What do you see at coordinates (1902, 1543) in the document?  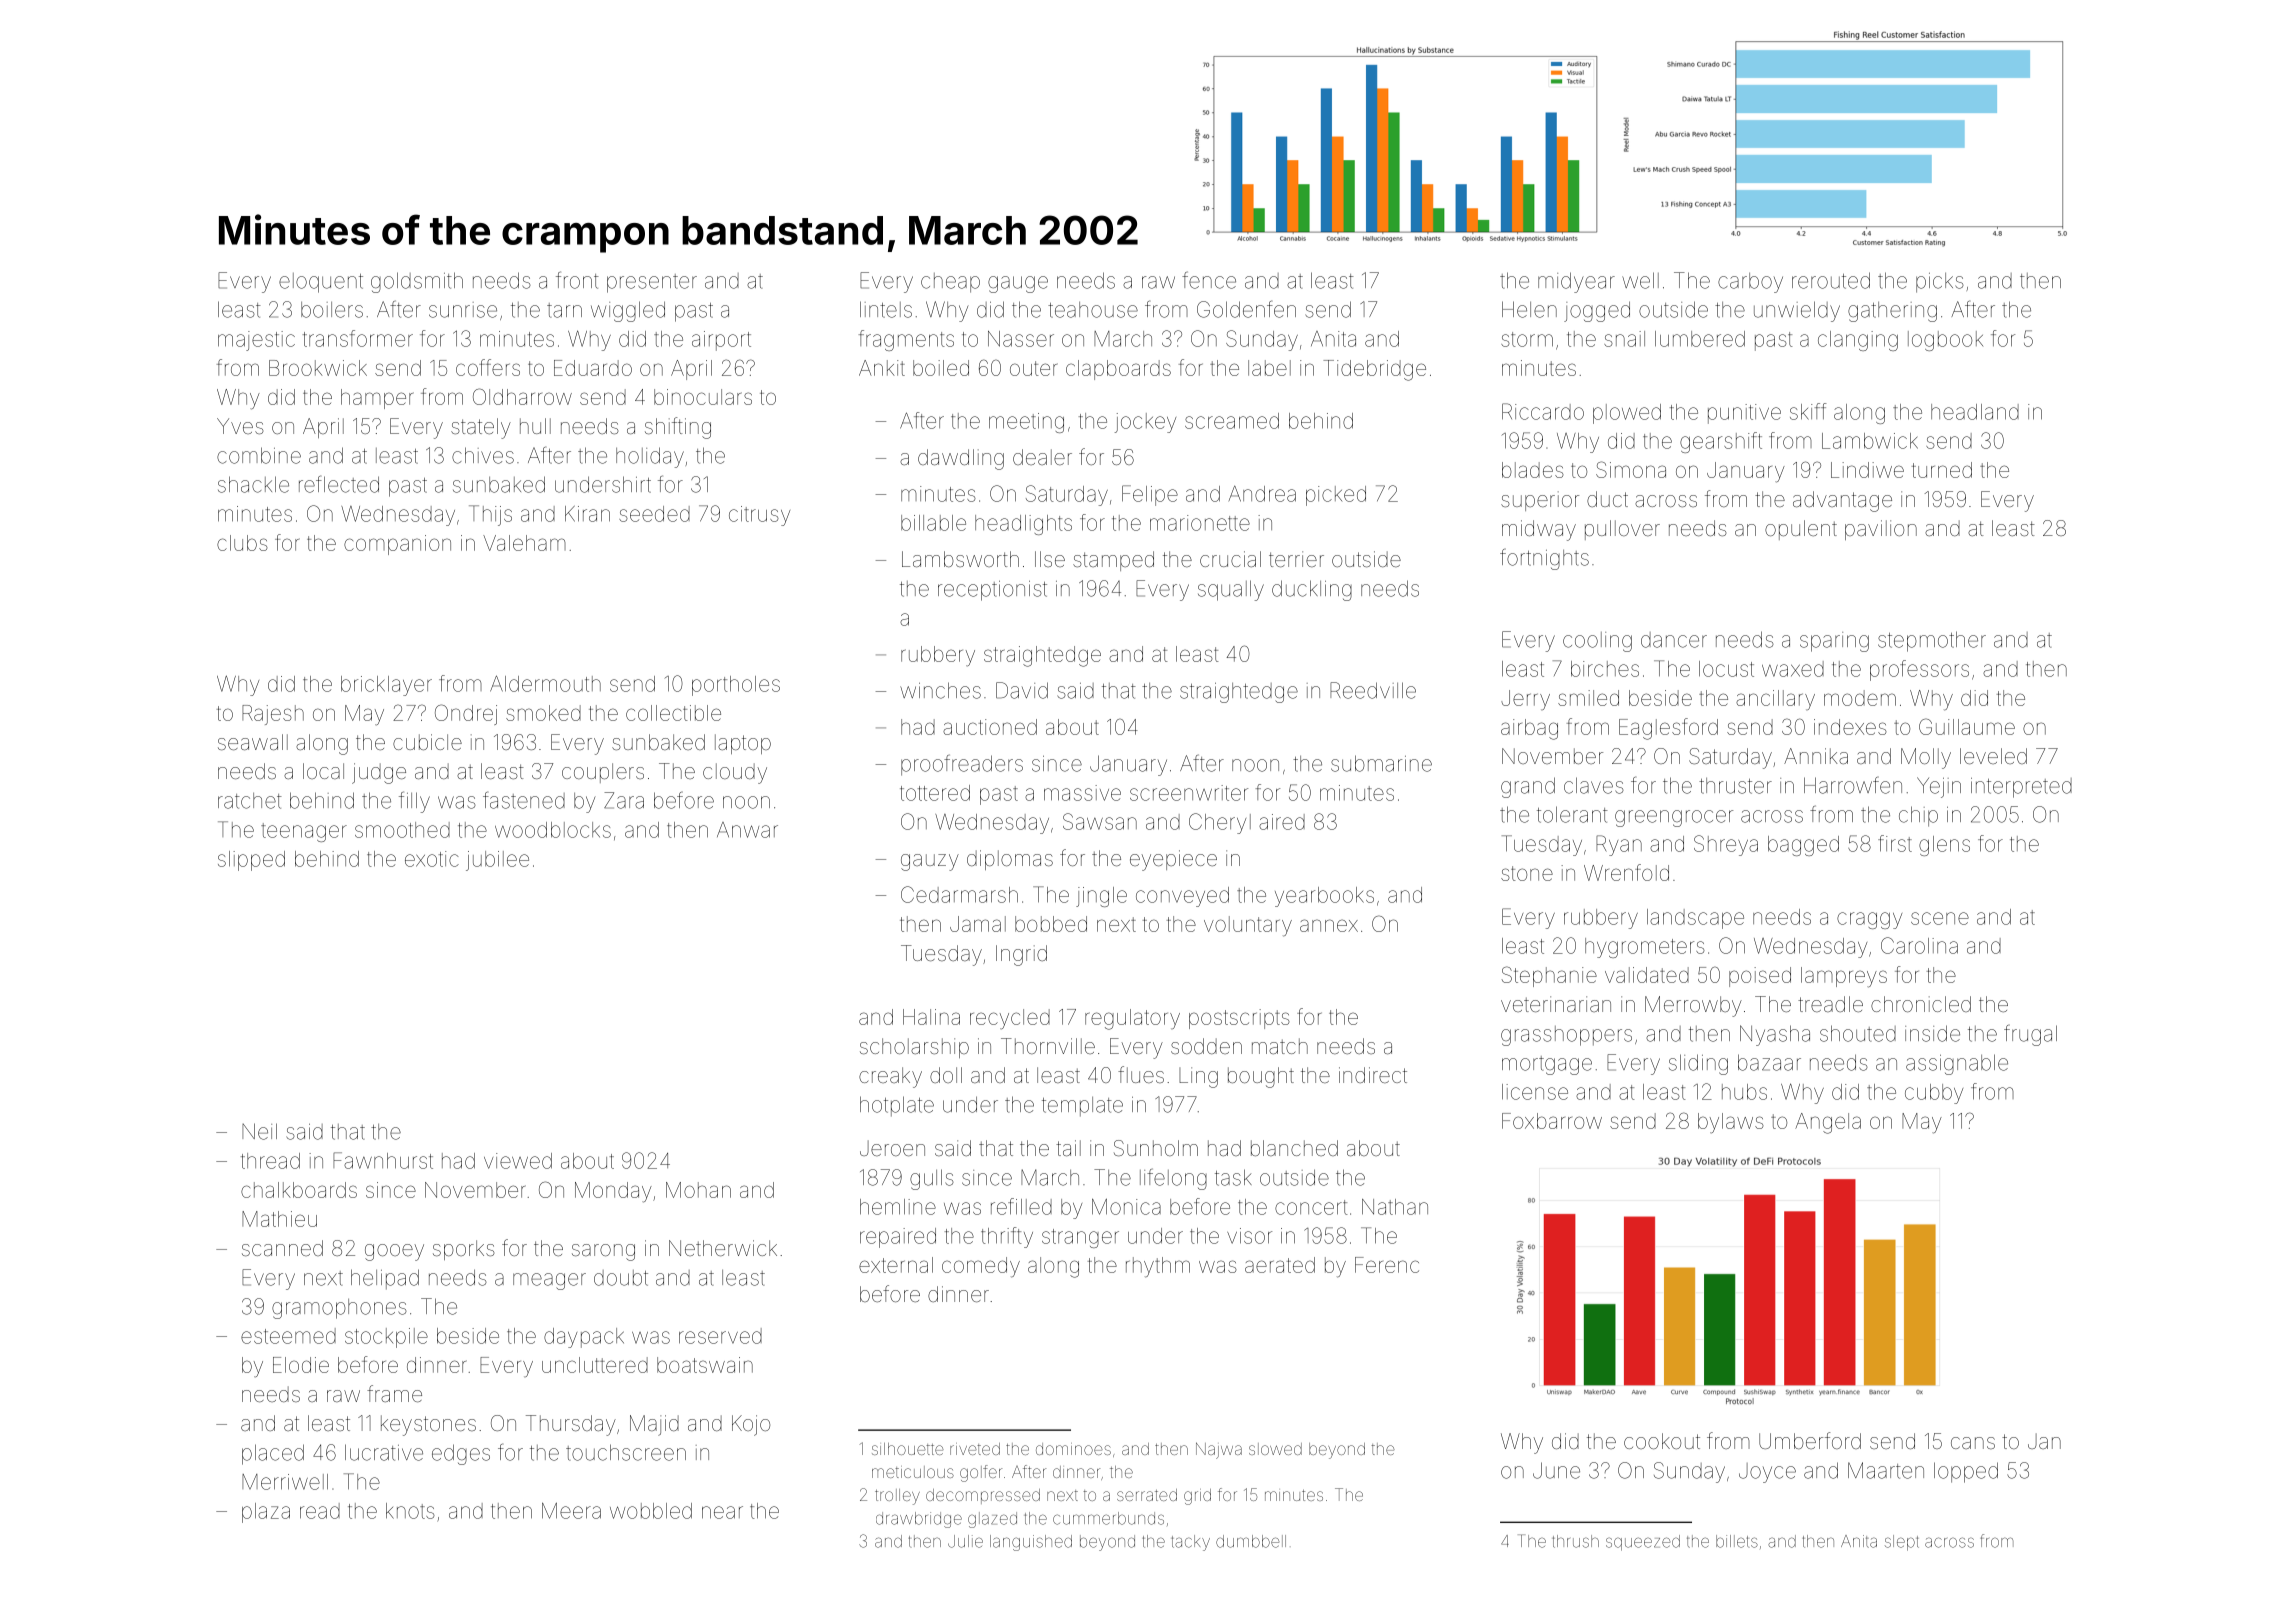 I see `slept` at bounding box center [1902, 1543].
